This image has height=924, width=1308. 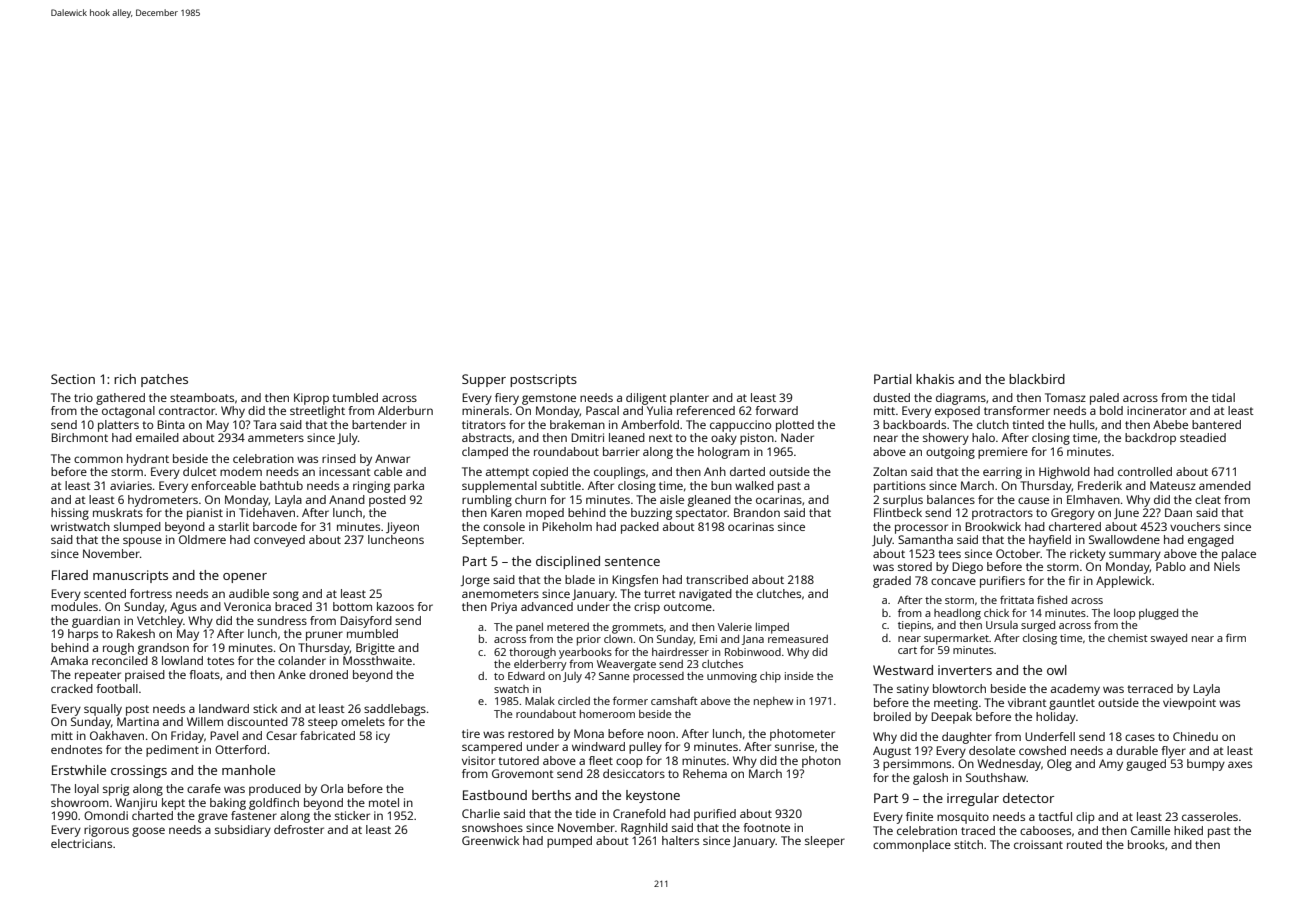 I want to click on Anand, so click(x=347, y=499).
